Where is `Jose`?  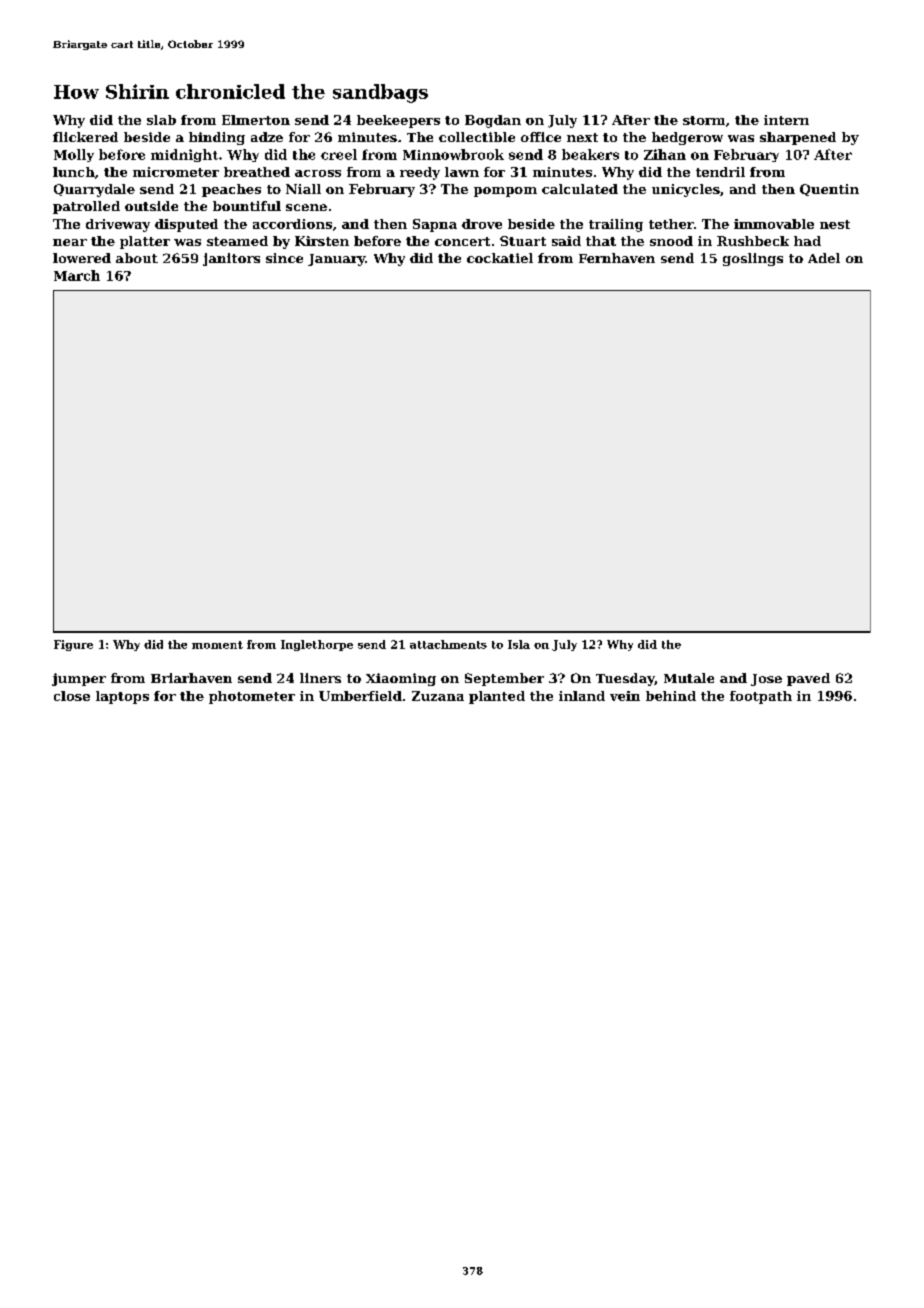
Jose is located at coordinates (766, 680).
